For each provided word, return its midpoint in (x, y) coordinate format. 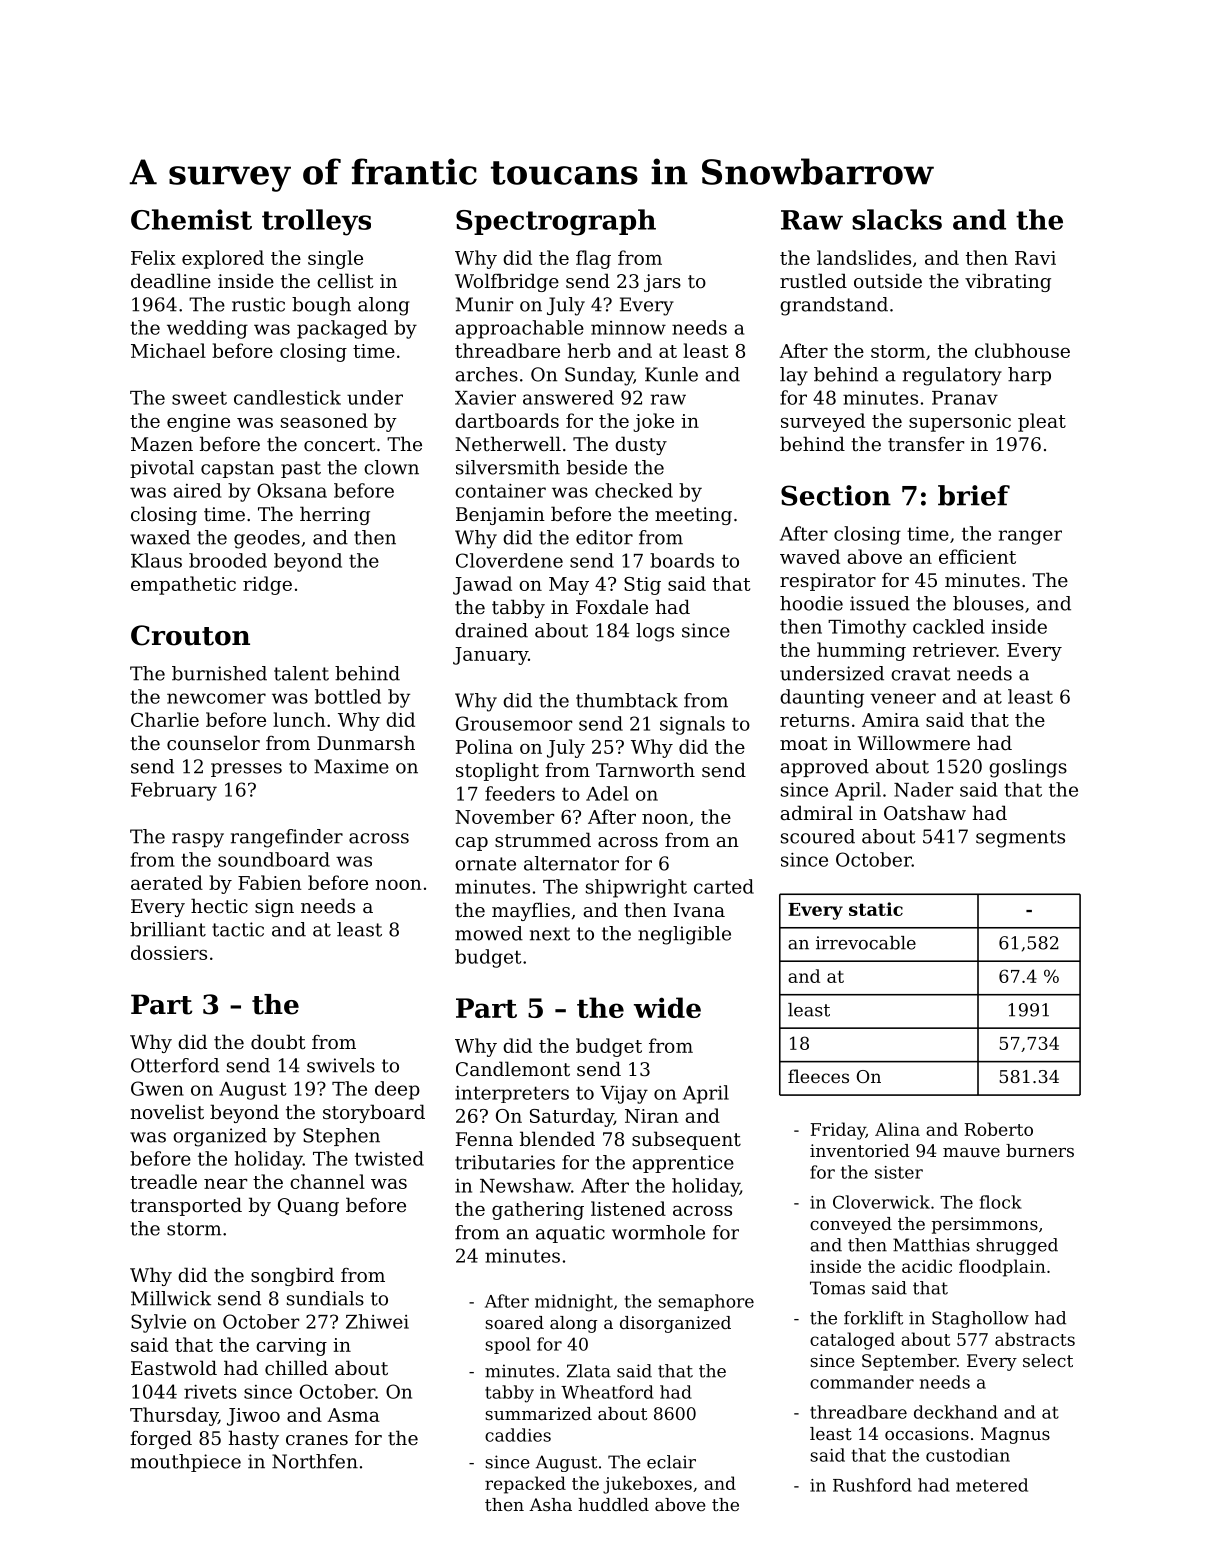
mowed (489, 933)
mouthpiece (186, 1463)
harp (1029, 376)
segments (1020, 839)
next (550, 934)
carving (291, 1347)
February (174, 791)
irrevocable (866, 943)
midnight (574, 1303)
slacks (897, 219)
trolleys (316, 222)
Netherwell (508, 443)
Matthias (931, 1245)
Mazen (162, 444)
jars (662, 283)
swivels (341, 1065)
